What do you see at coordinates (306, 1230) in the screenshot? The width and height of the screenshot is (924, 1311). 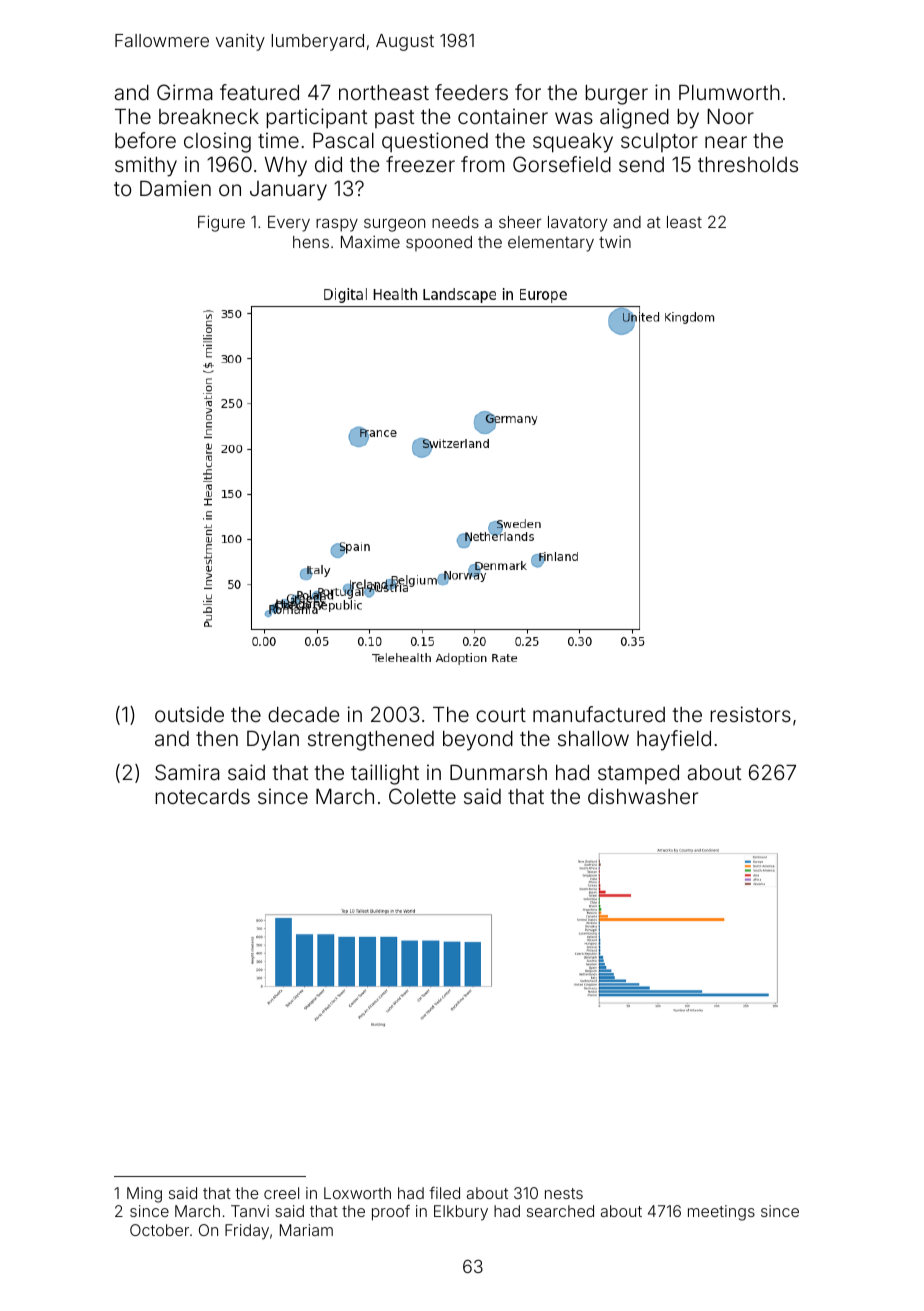 I see `Mariam` at bounding box center [306, 1230].
